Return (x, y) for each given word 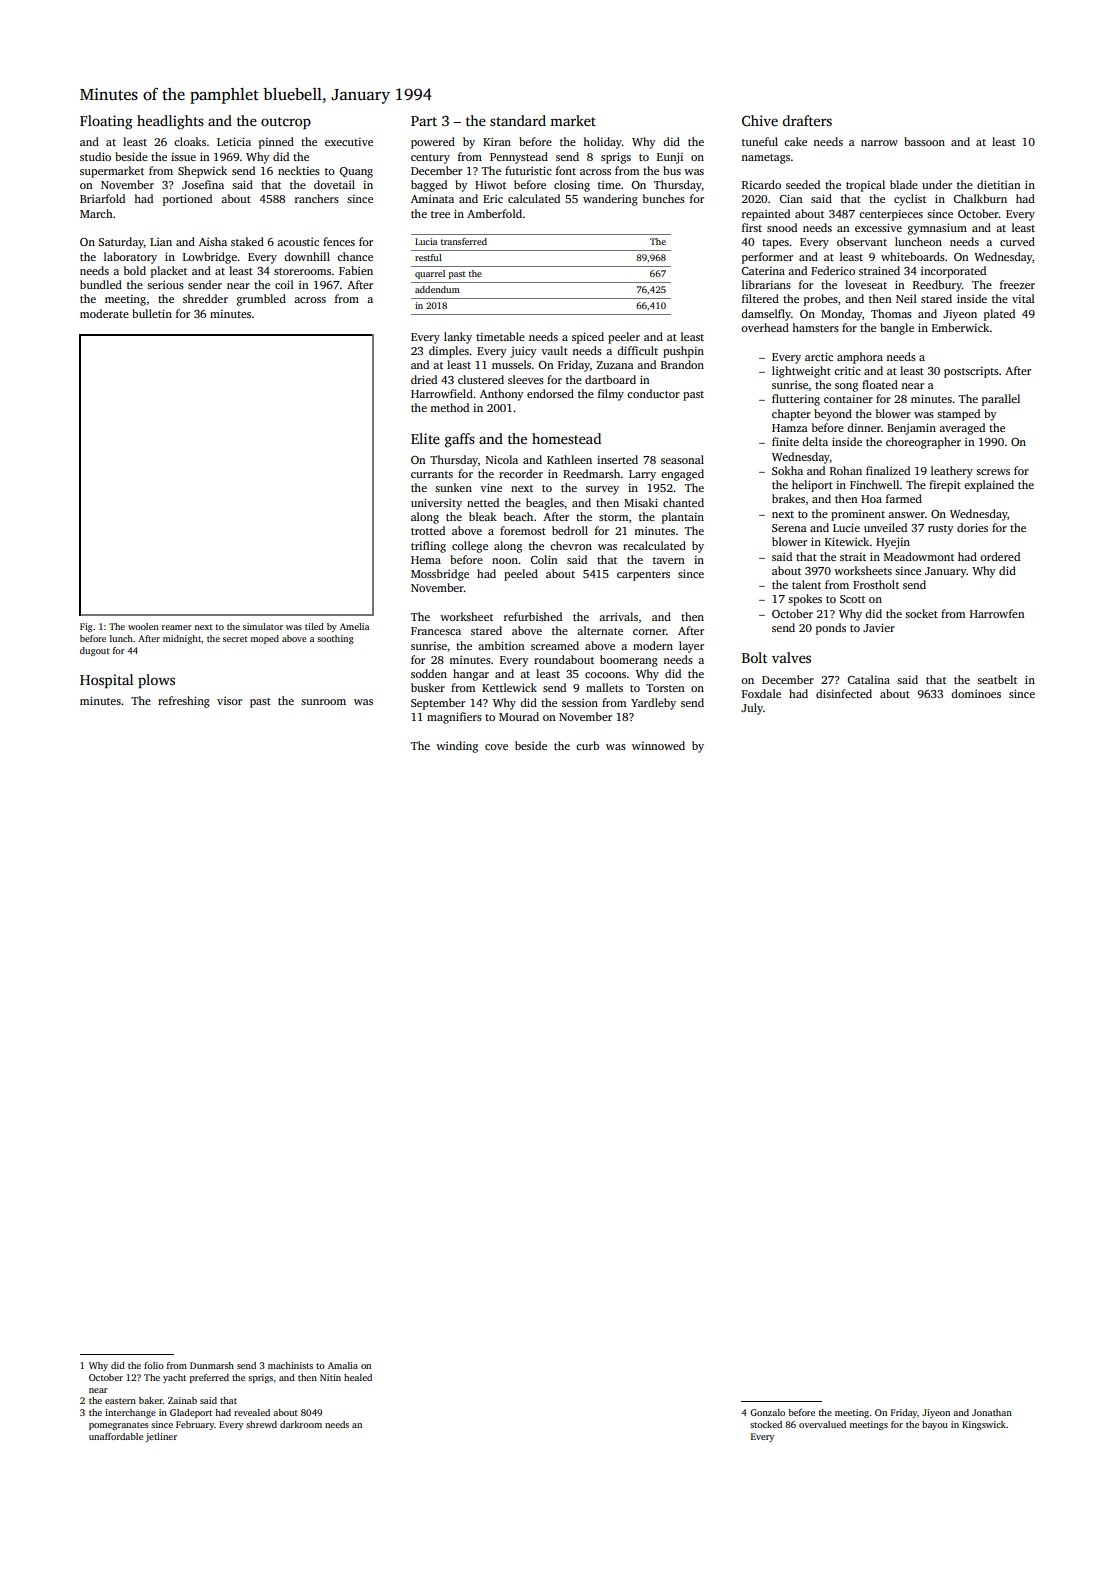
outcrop (286, 123)
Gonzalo (767, 1412)
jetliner (161, 1437)
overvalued (822, 1424)
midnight (182, 639)
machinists (290, 1365)
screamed (555, 645)
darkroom (301, 1424)
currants (432, 474)
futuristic (528, 170)
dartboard (610, 379)
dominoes (976, 693)
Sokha (787, 470)
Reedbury (937, 286)
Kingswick (984, 1425)
